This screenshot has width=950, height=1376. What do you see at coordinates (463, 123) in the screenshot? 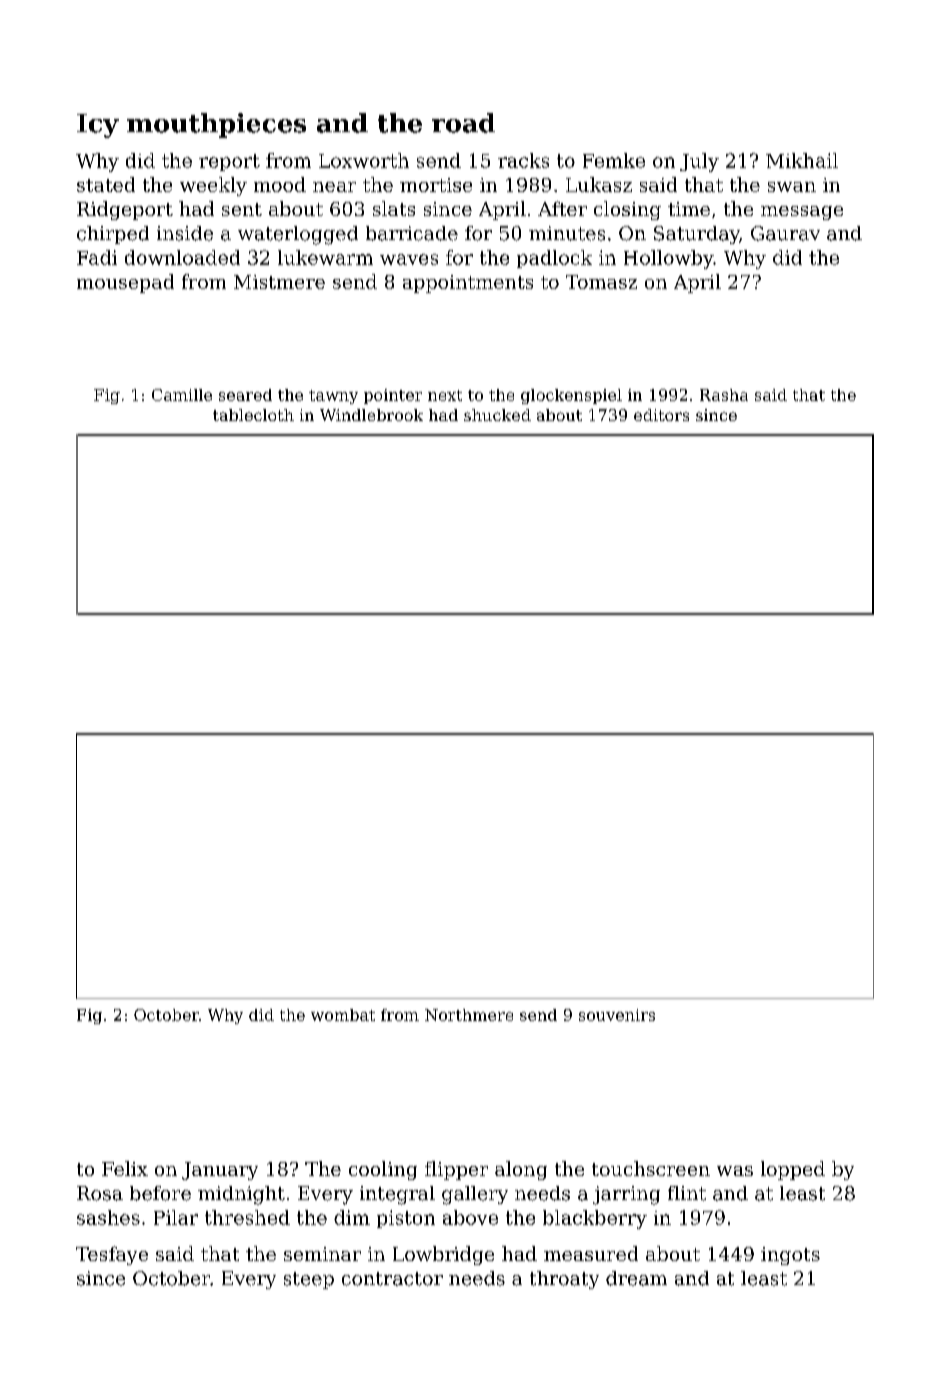
I see `road` at bounding box center [463, 123].
